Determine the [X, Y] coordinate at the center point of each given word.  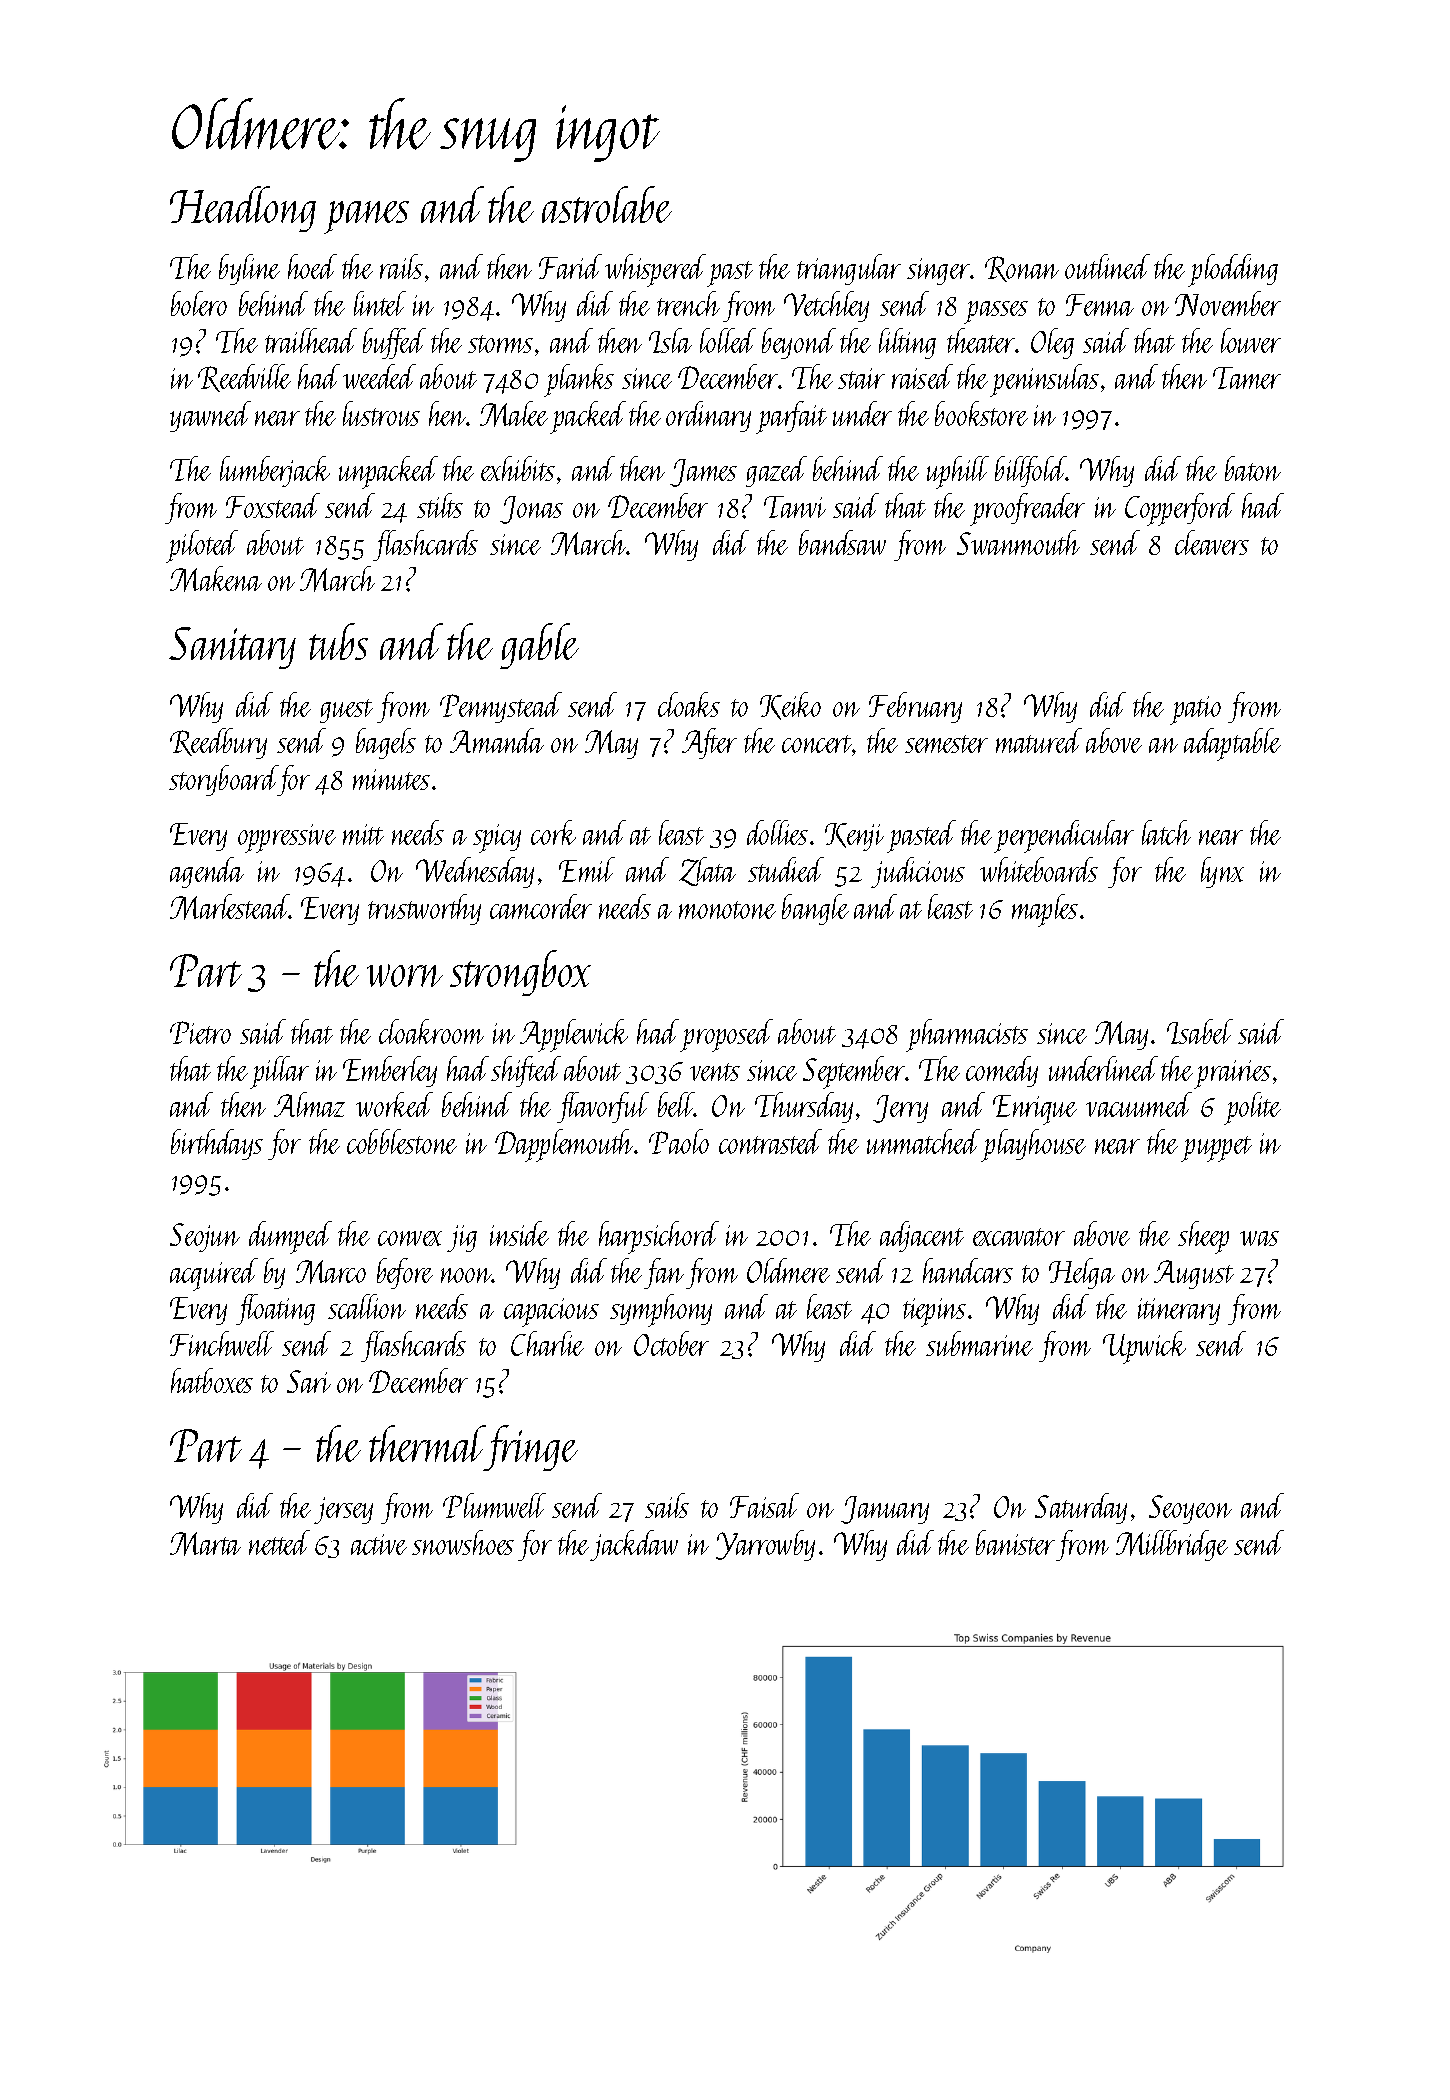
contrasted [770, 1141]
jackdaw [634, 1545]
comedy [1002, 1071]
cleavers [1212, 542]
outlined [1107, 266]
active [379, 1544]
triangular [849, 269]
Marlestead [230, 907]
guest [346, 711]
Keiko [790, 706]
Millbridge [1172, 1545]
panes [366, 217]
